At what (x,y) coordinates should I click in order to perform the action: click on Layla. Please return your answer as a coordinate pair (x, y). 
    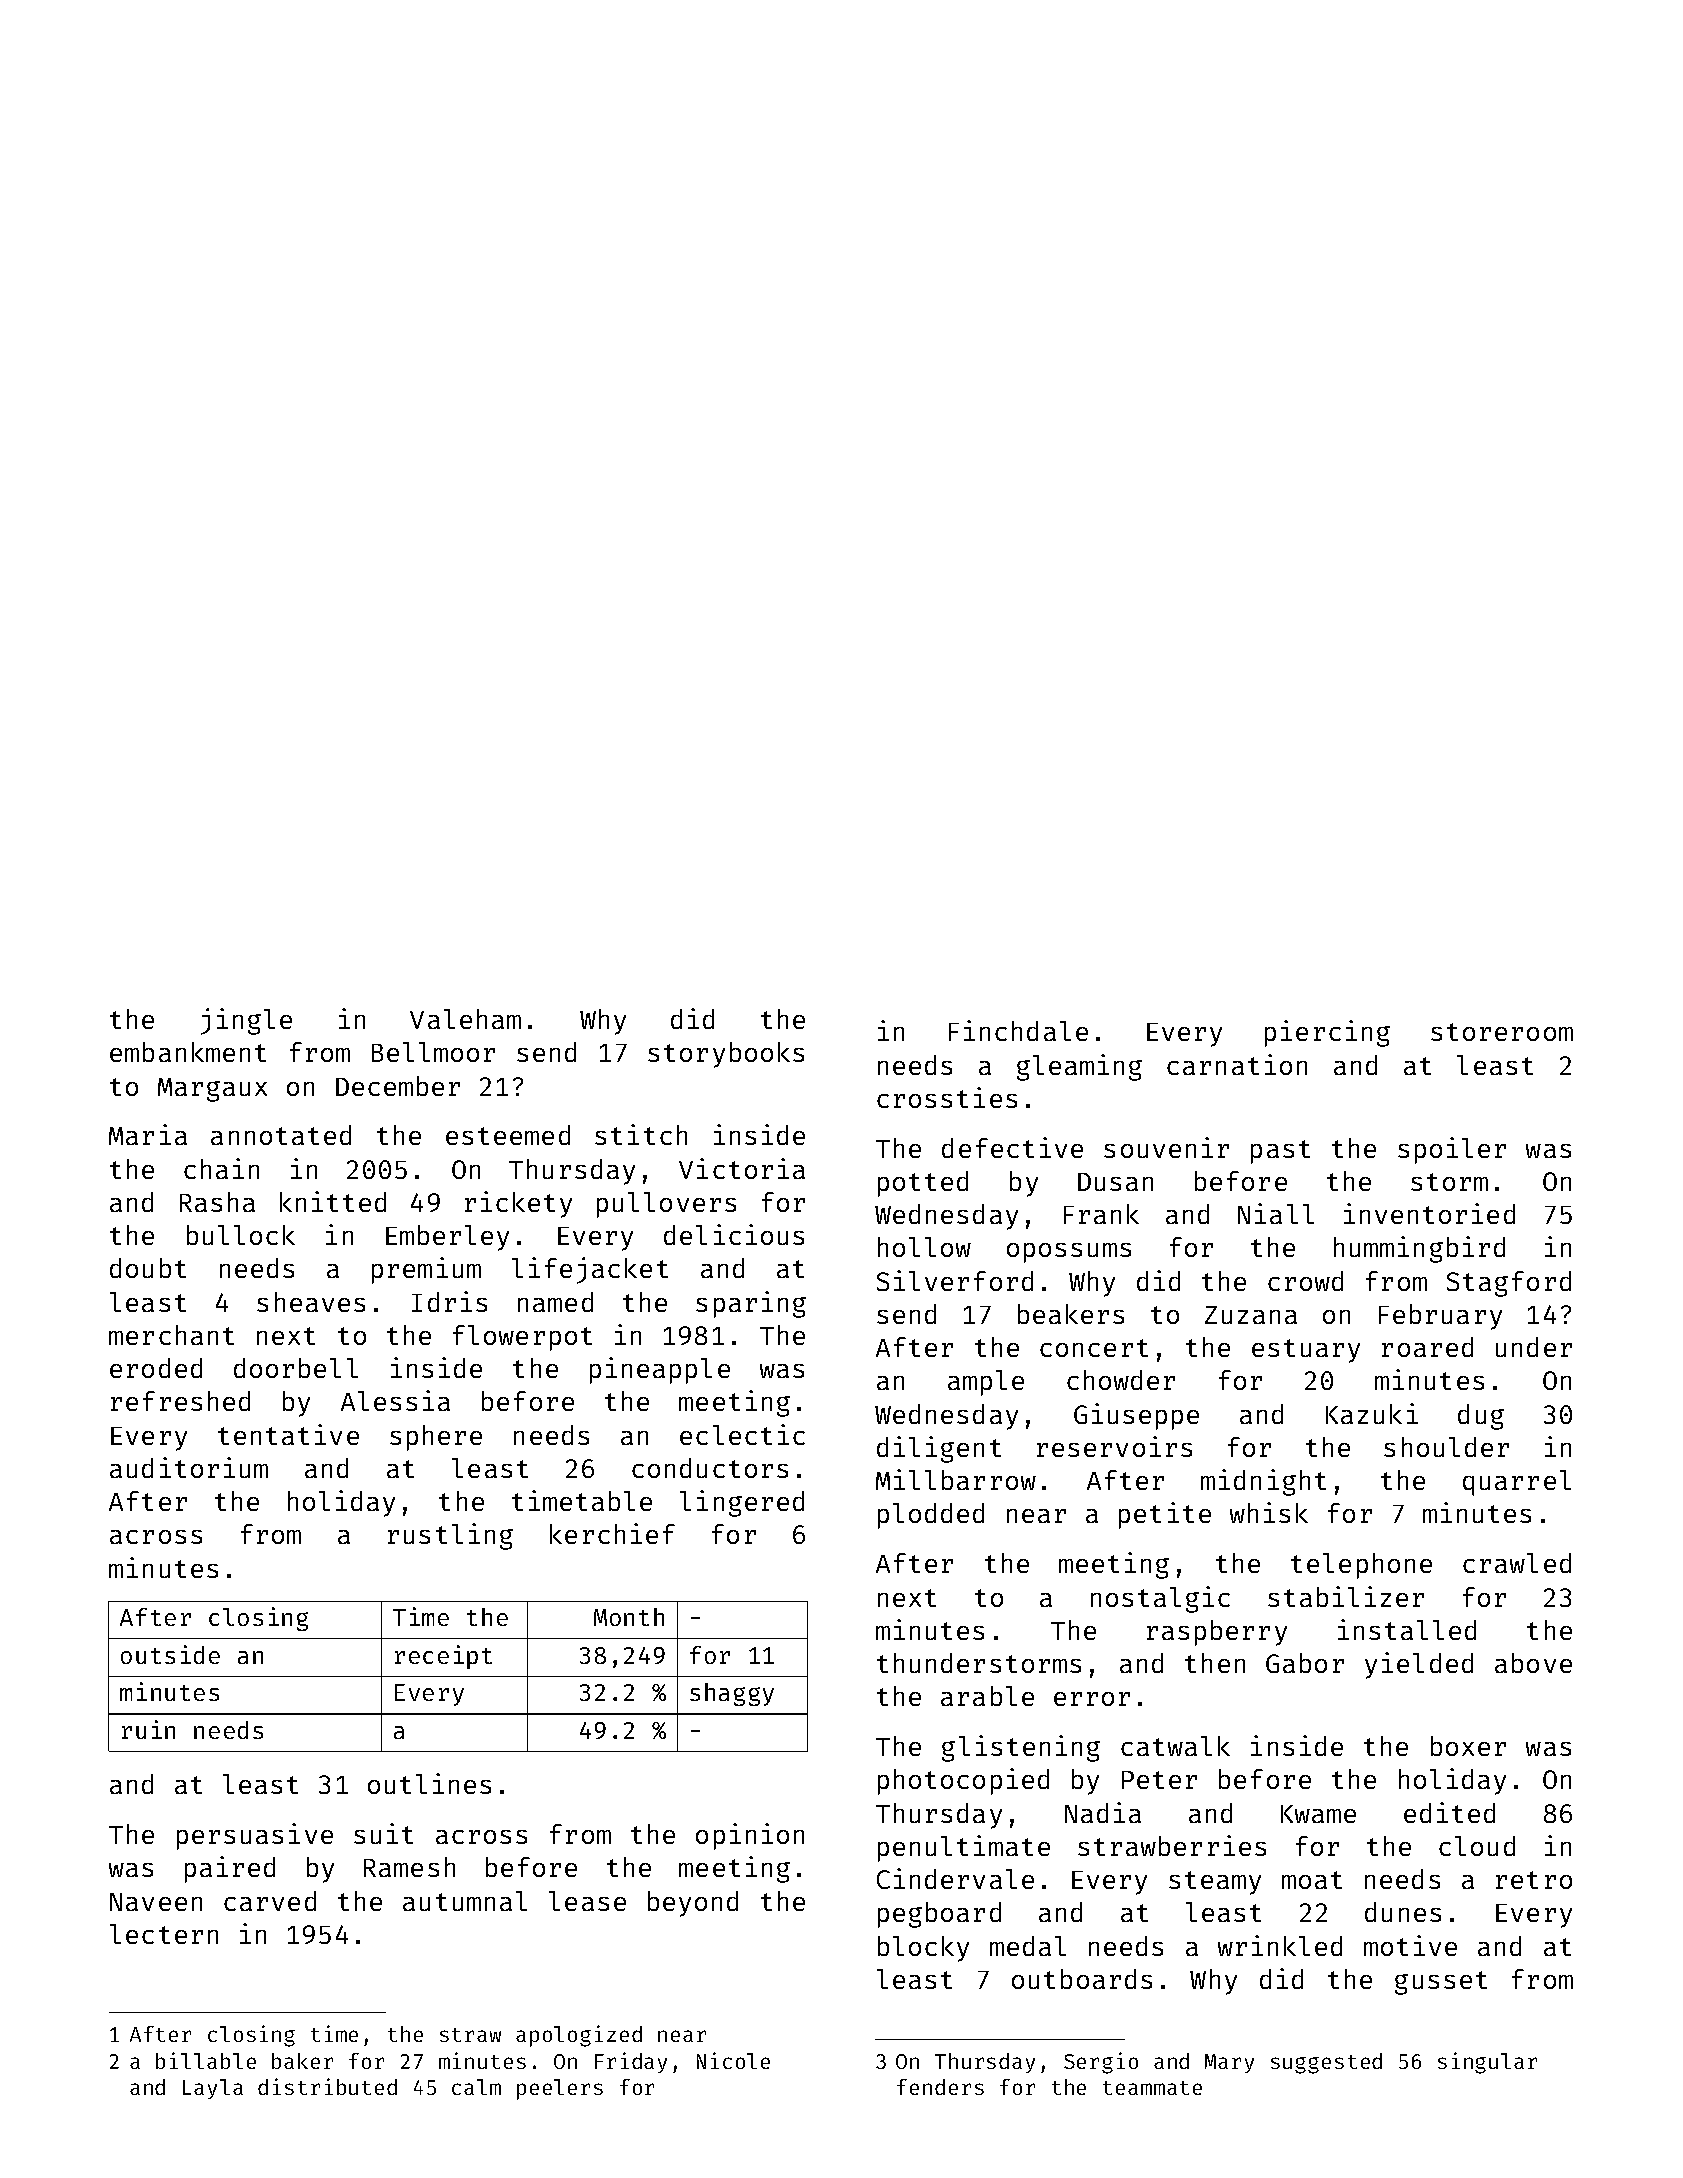
    Looking at the image, I should click on (213, 2089).
